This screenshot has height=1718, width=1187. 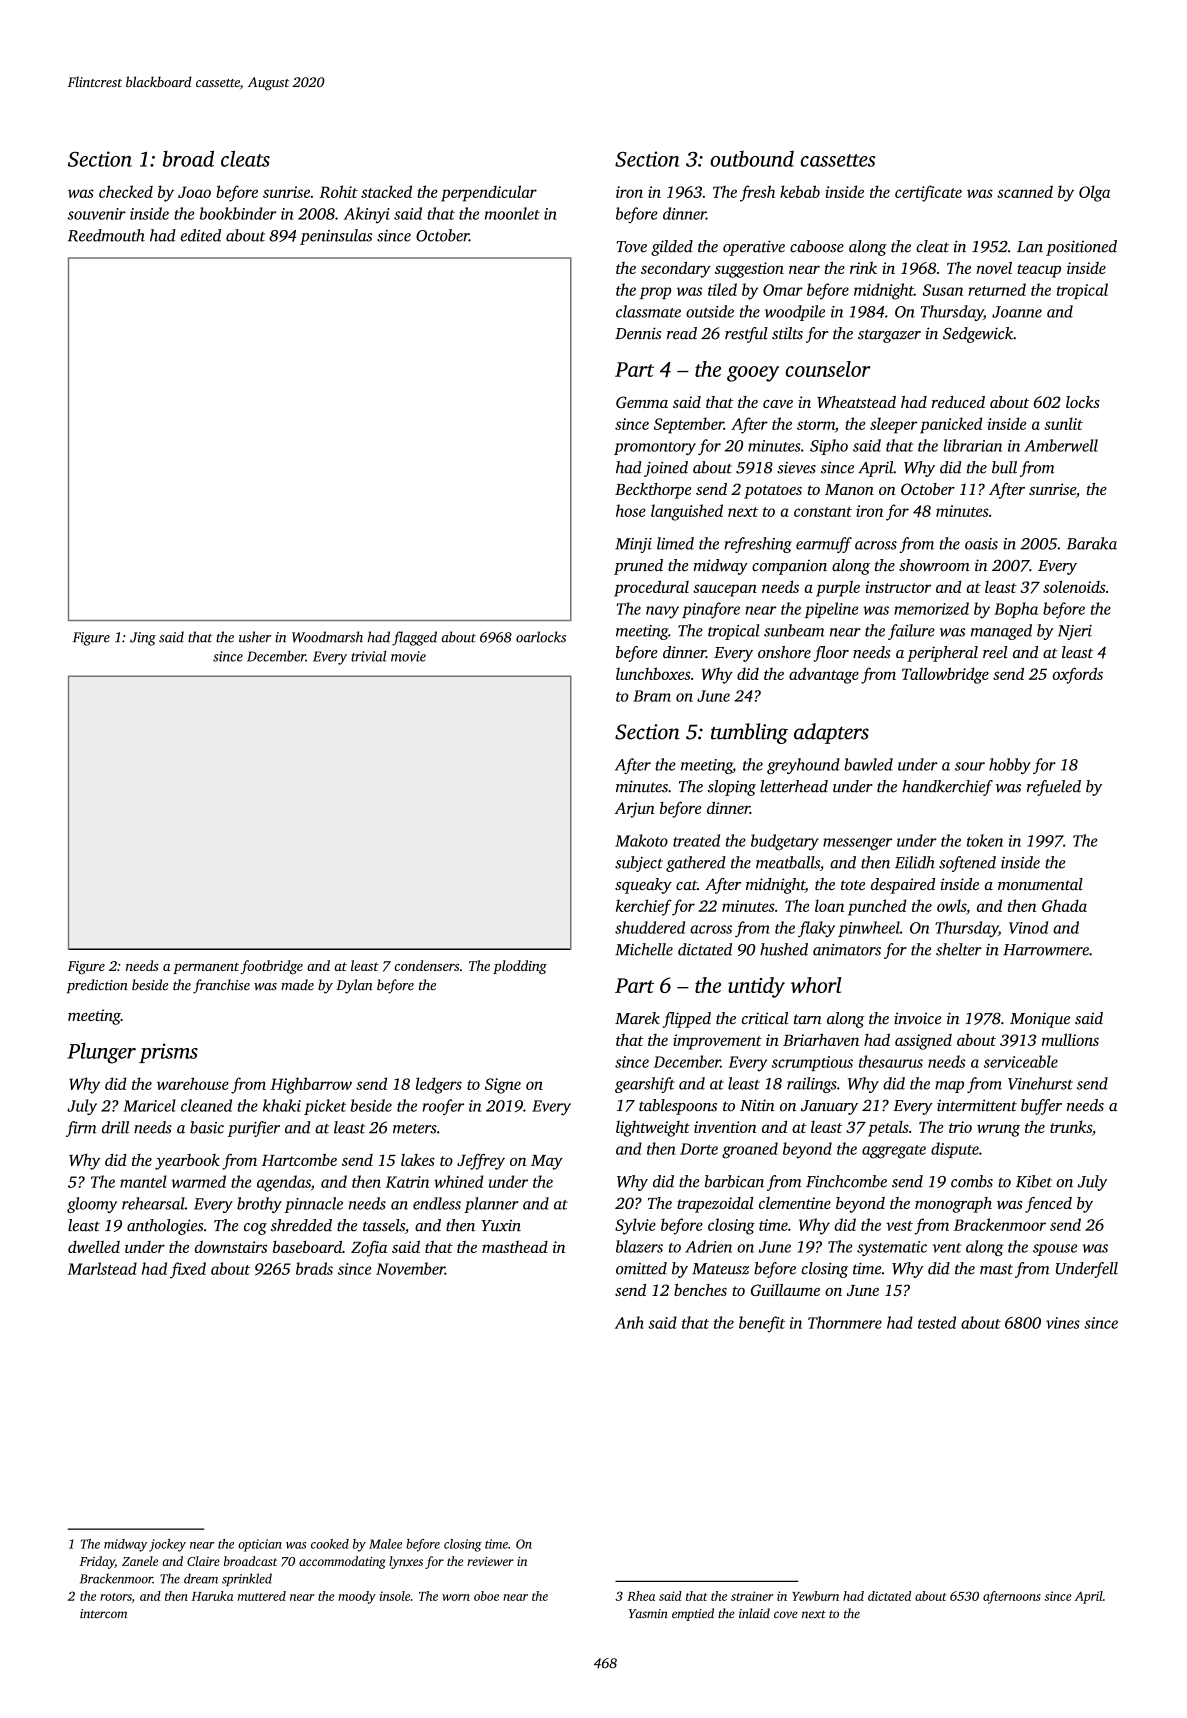 I want to click on stargazer, so click(x=889, y=336).
